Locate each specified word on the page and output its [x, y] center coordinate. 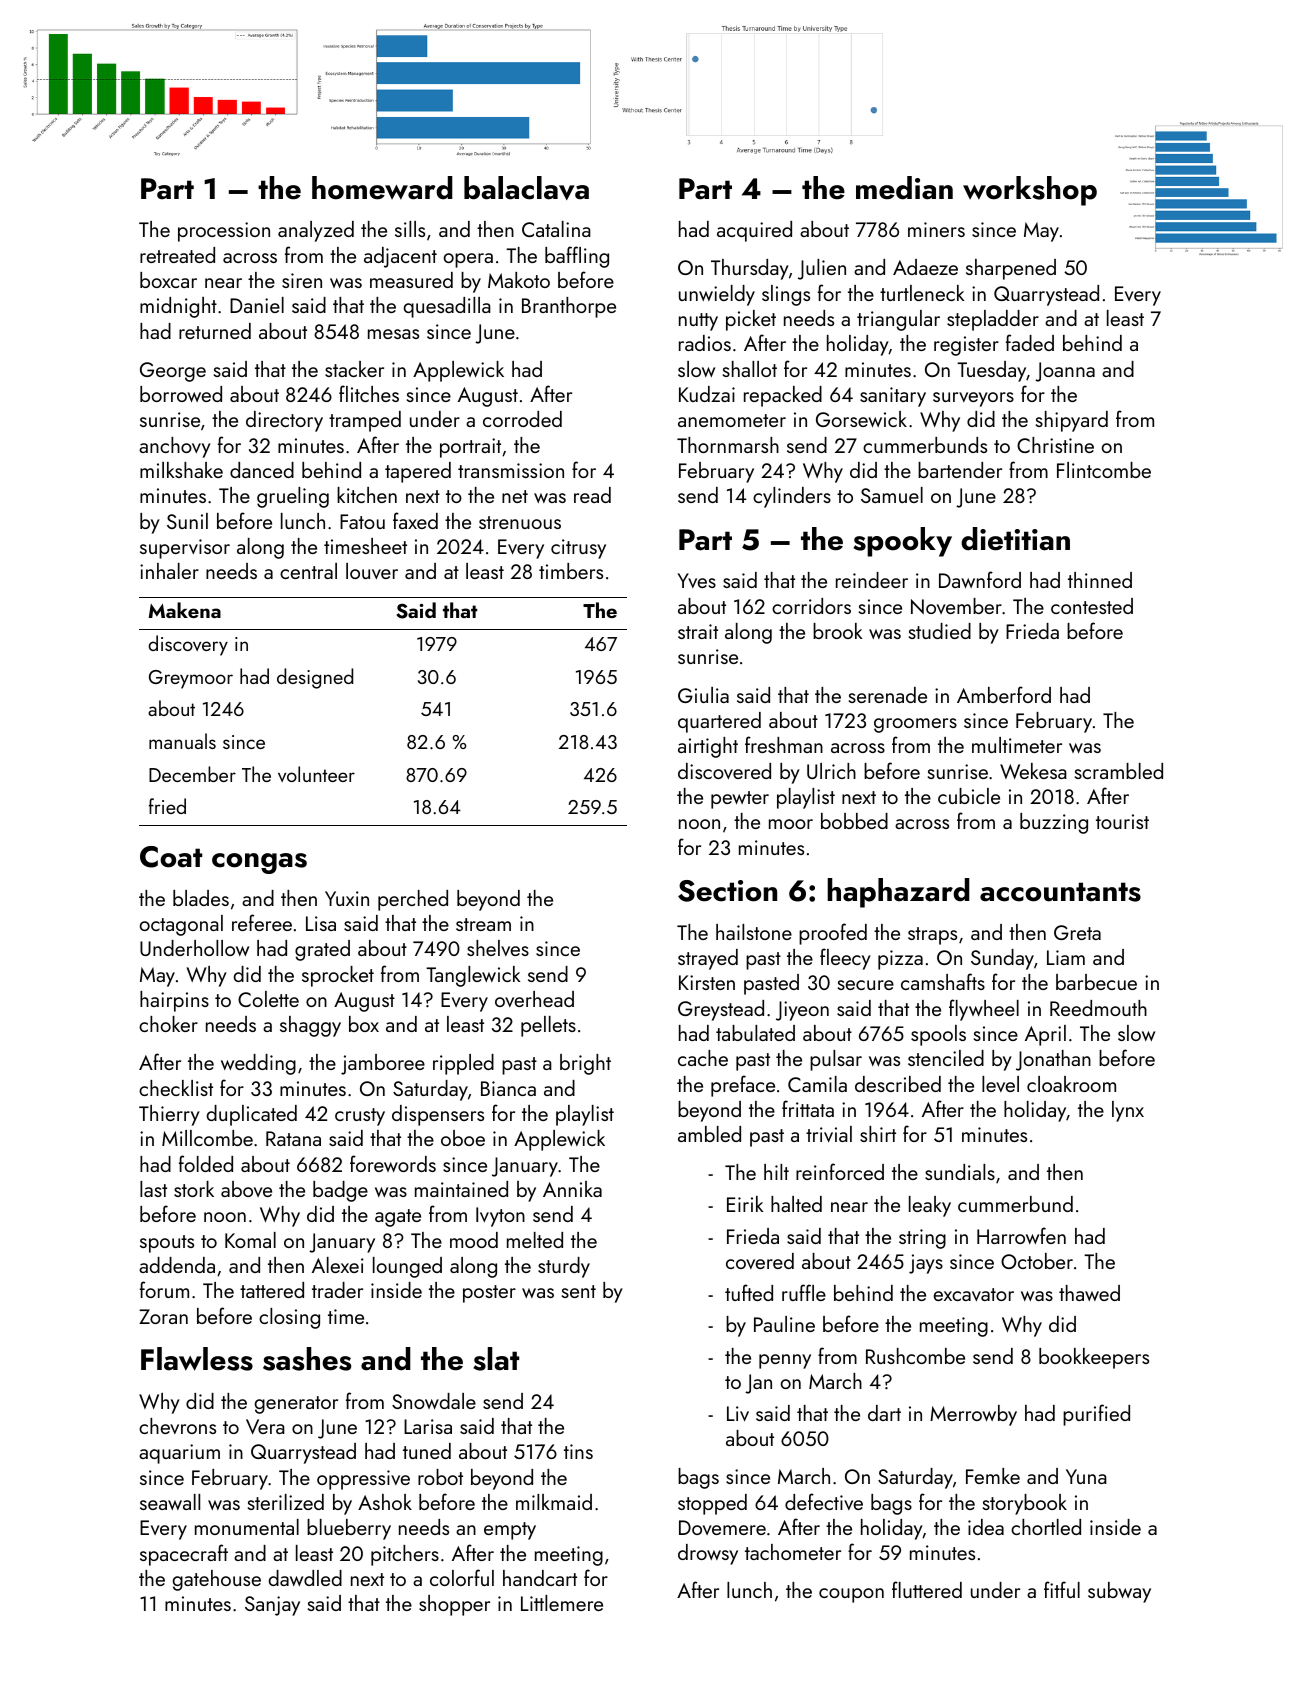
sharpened [1011, 269]
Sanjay [272, 1606]
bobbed [854, 821]
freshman [784, 744]
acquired [754, 231]
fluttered [927, 1589]
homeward [382, 188]
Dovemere [722, 1527]
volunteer [316, 774]
